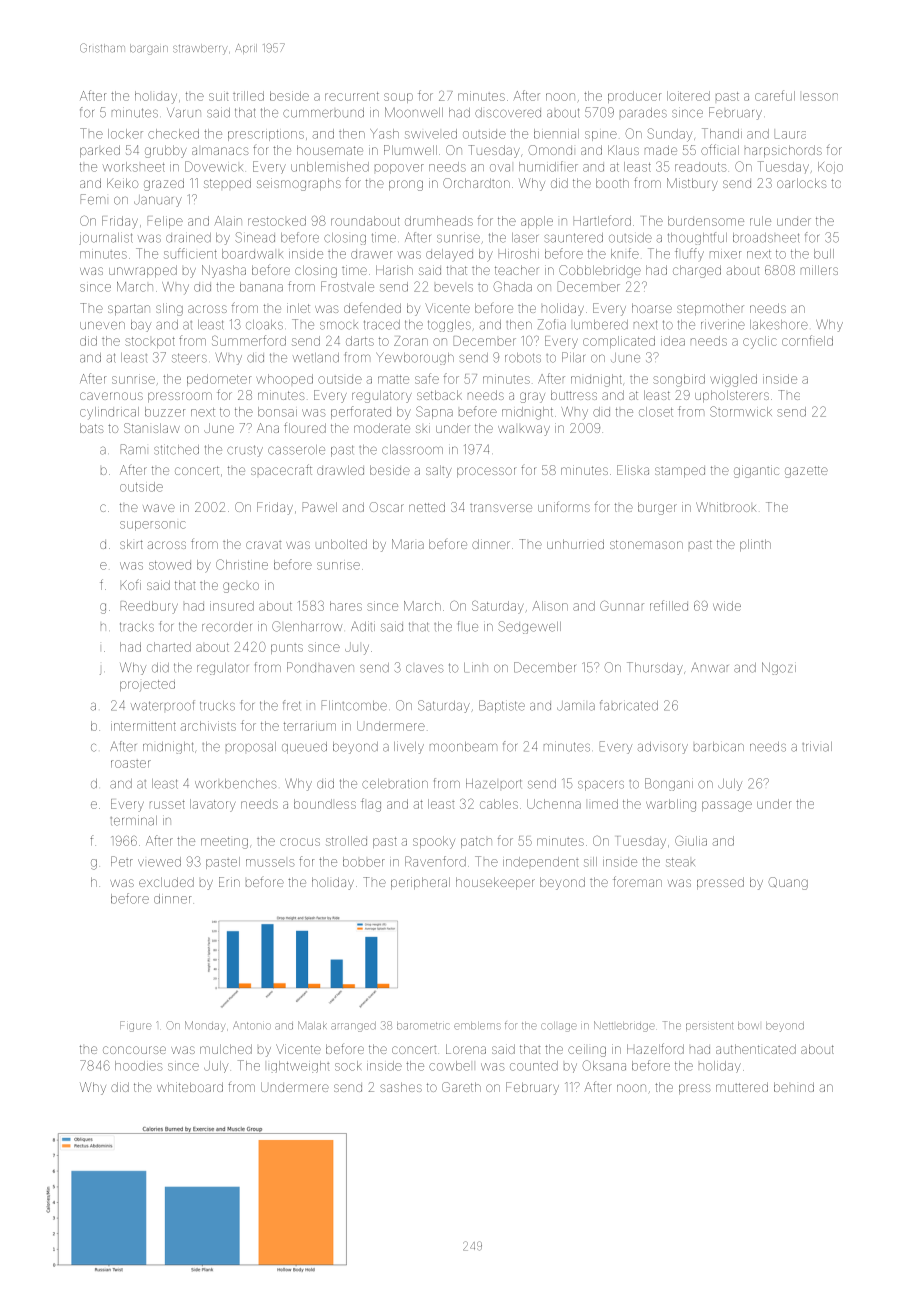  What do you see at coordinates (263, 545) in the screenshot?
I see `cravat` at bounding box center [263, 545].
